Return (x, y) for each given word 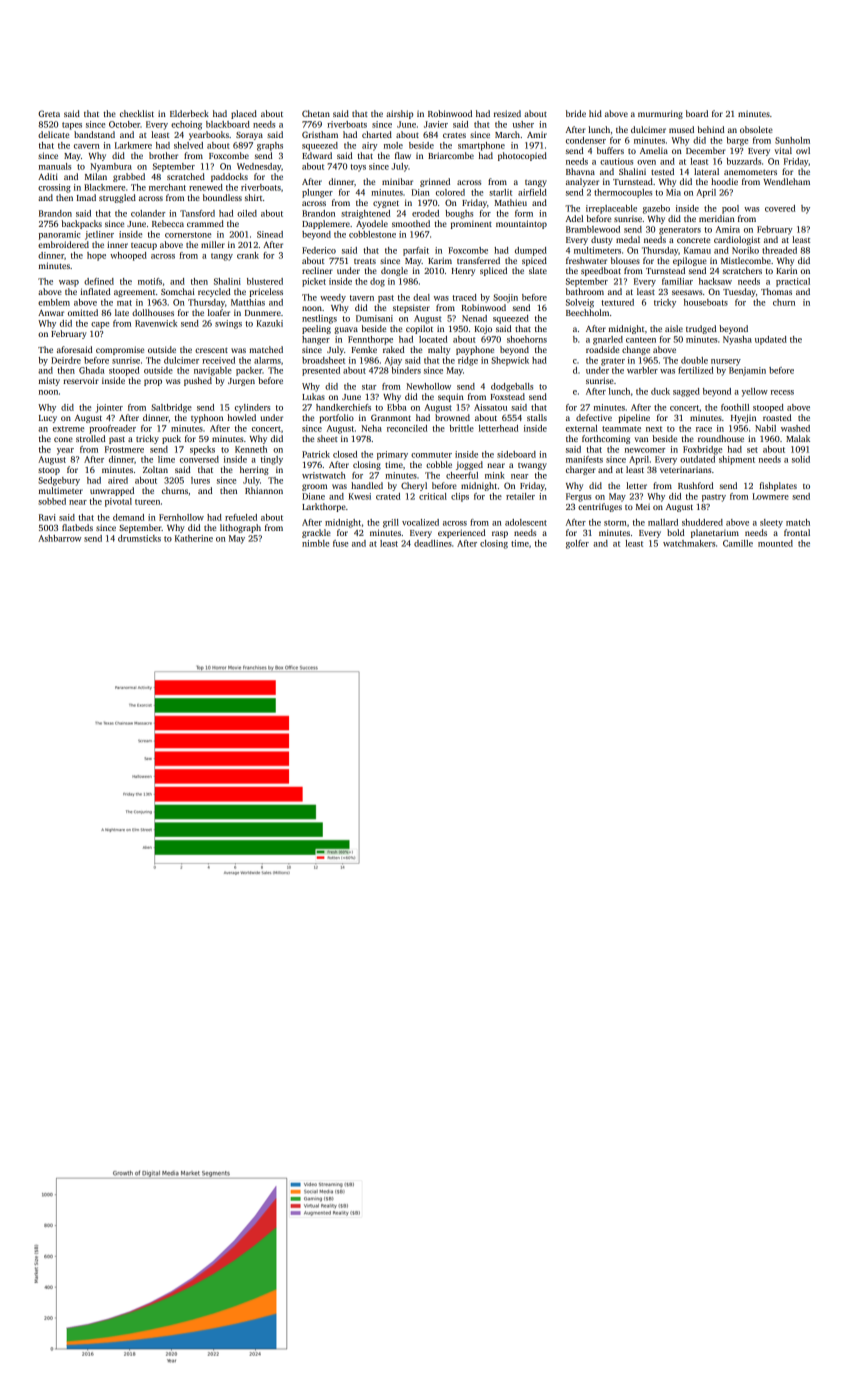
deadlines (433, 543)
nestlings (319, 319)
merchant (167, 187)
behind (711, 129)
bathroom (585, 291)
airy (370, 146)
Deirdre (66, 360)
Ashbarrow (59, 538)
